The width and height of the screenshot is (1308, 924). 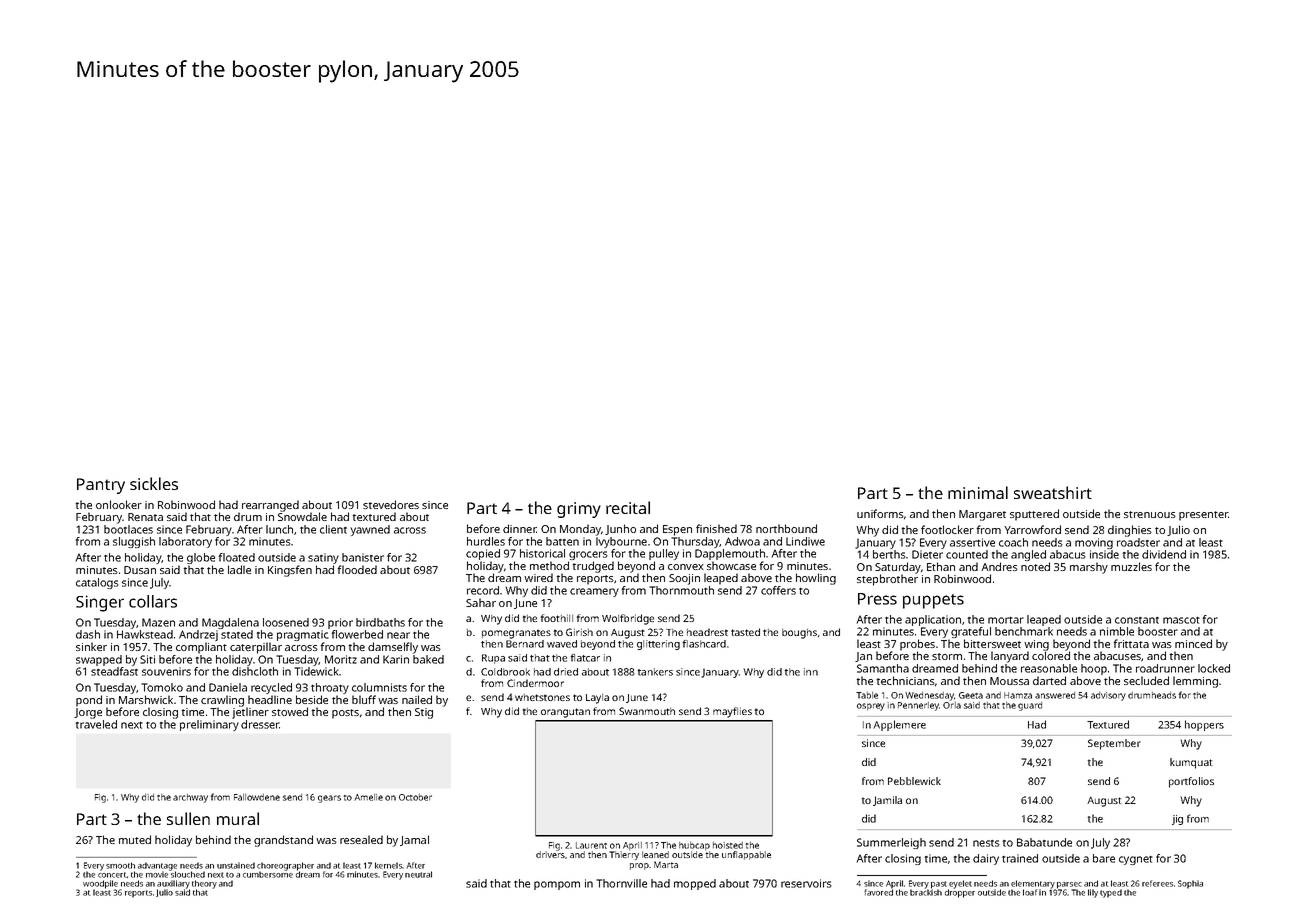 I want to click on sickles, so click(x=154, y=483).
